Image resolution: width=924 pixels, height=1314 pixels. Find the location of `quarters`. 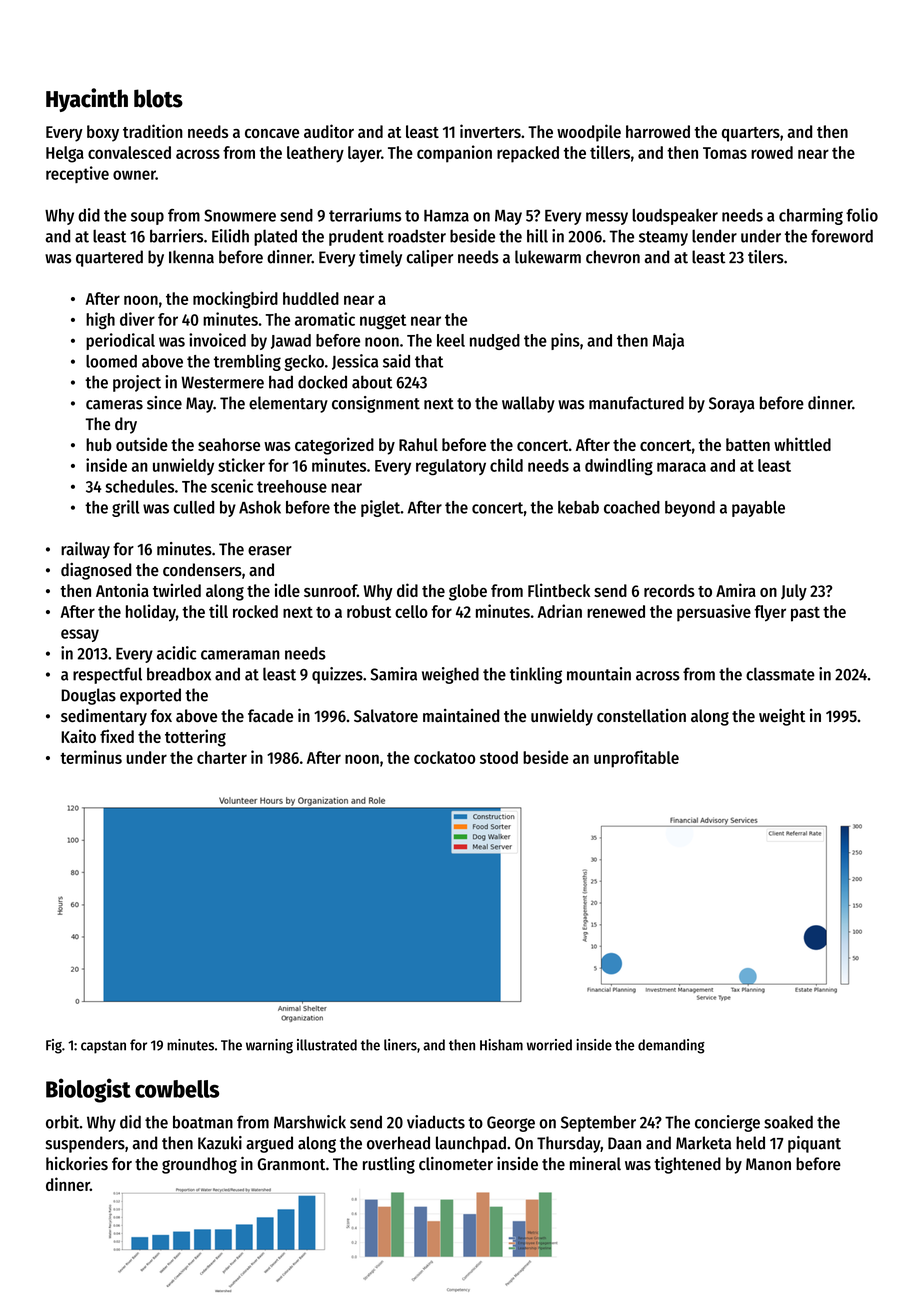

quarters is located at coordinates (751, 134).
